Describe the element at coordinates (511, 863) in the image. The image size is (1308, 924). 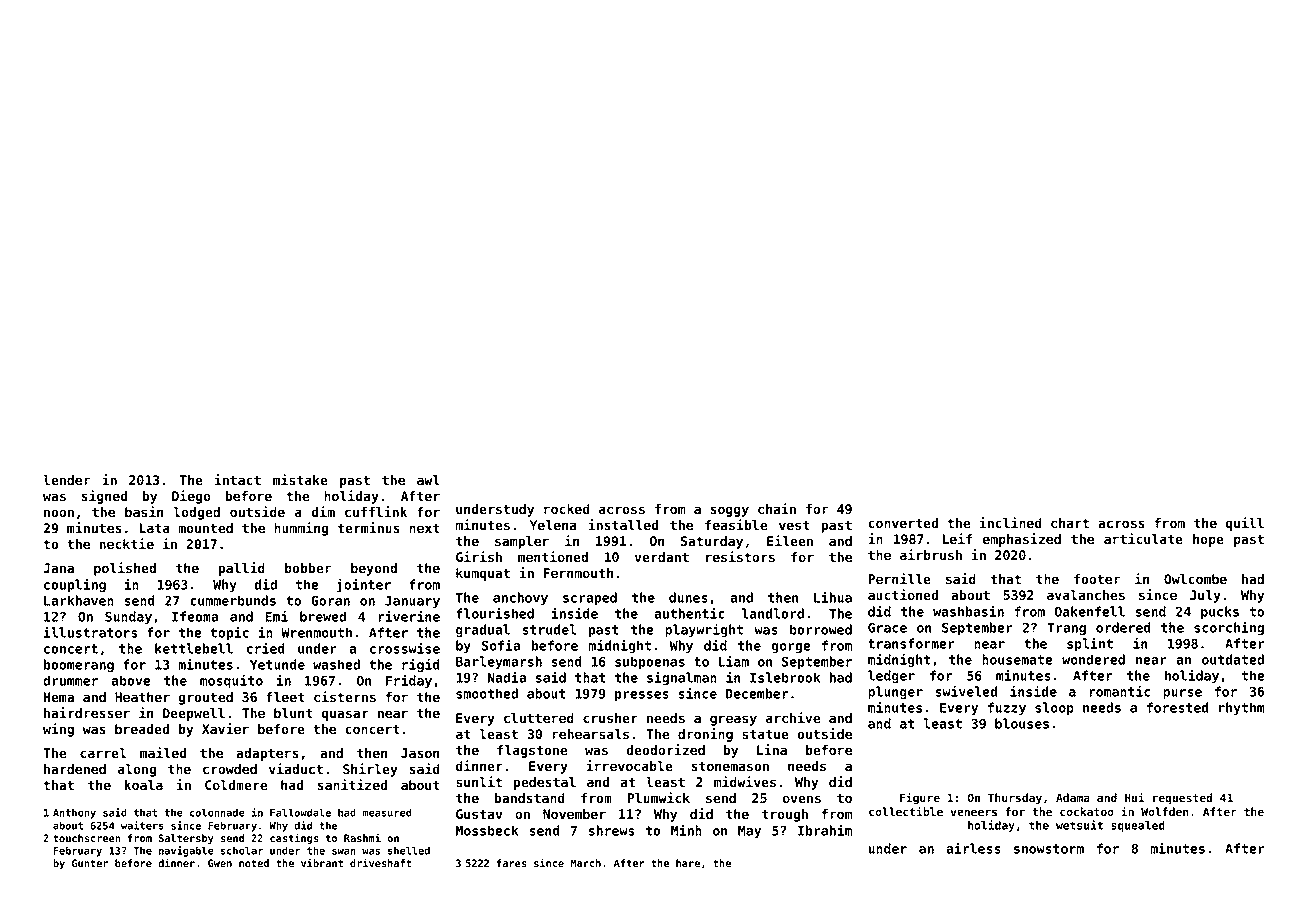
I see `fares` at that location.
